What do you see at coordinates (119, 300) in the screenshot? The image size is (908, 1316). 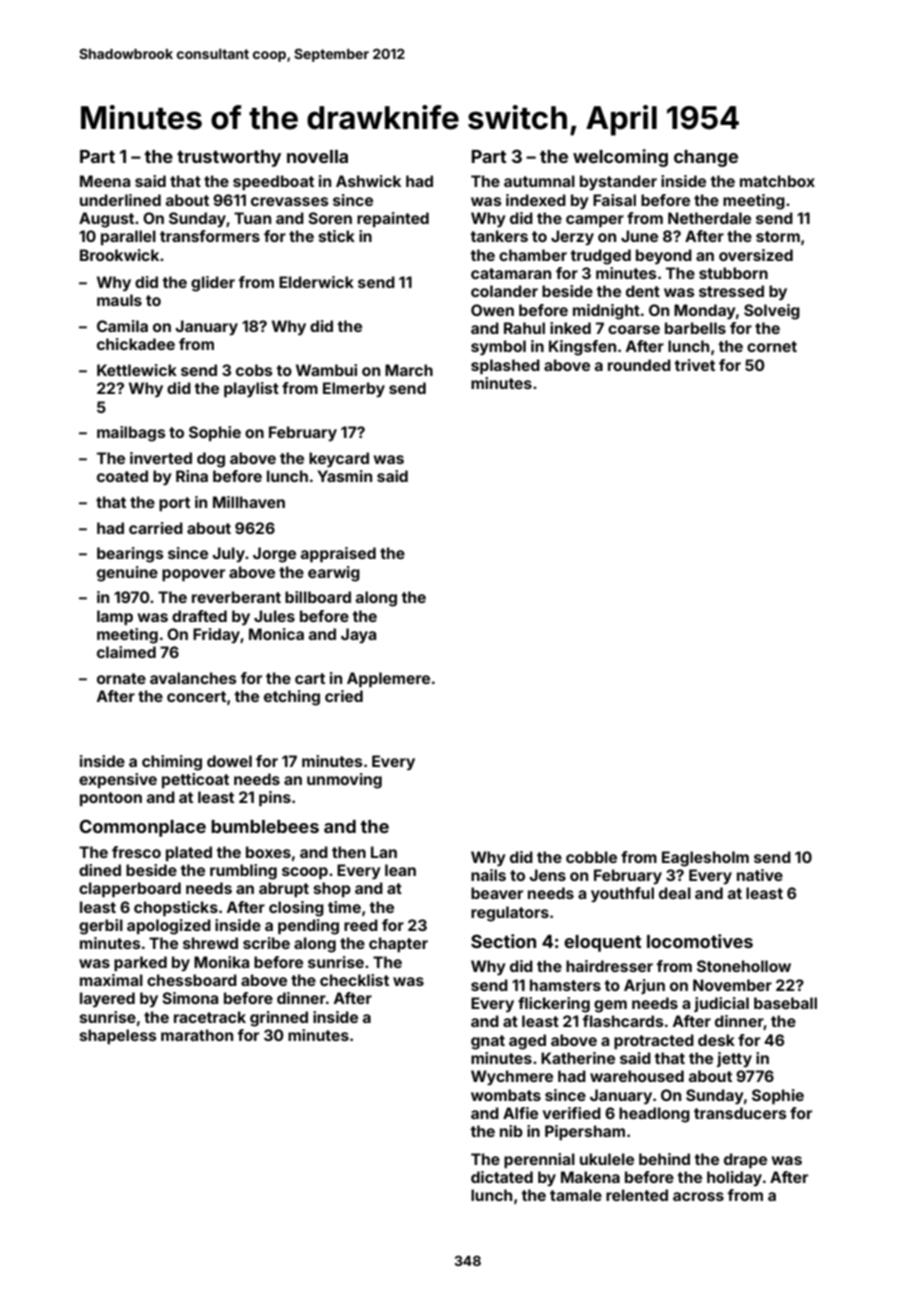 I see `mauls` at bounding box center [119, 300].
